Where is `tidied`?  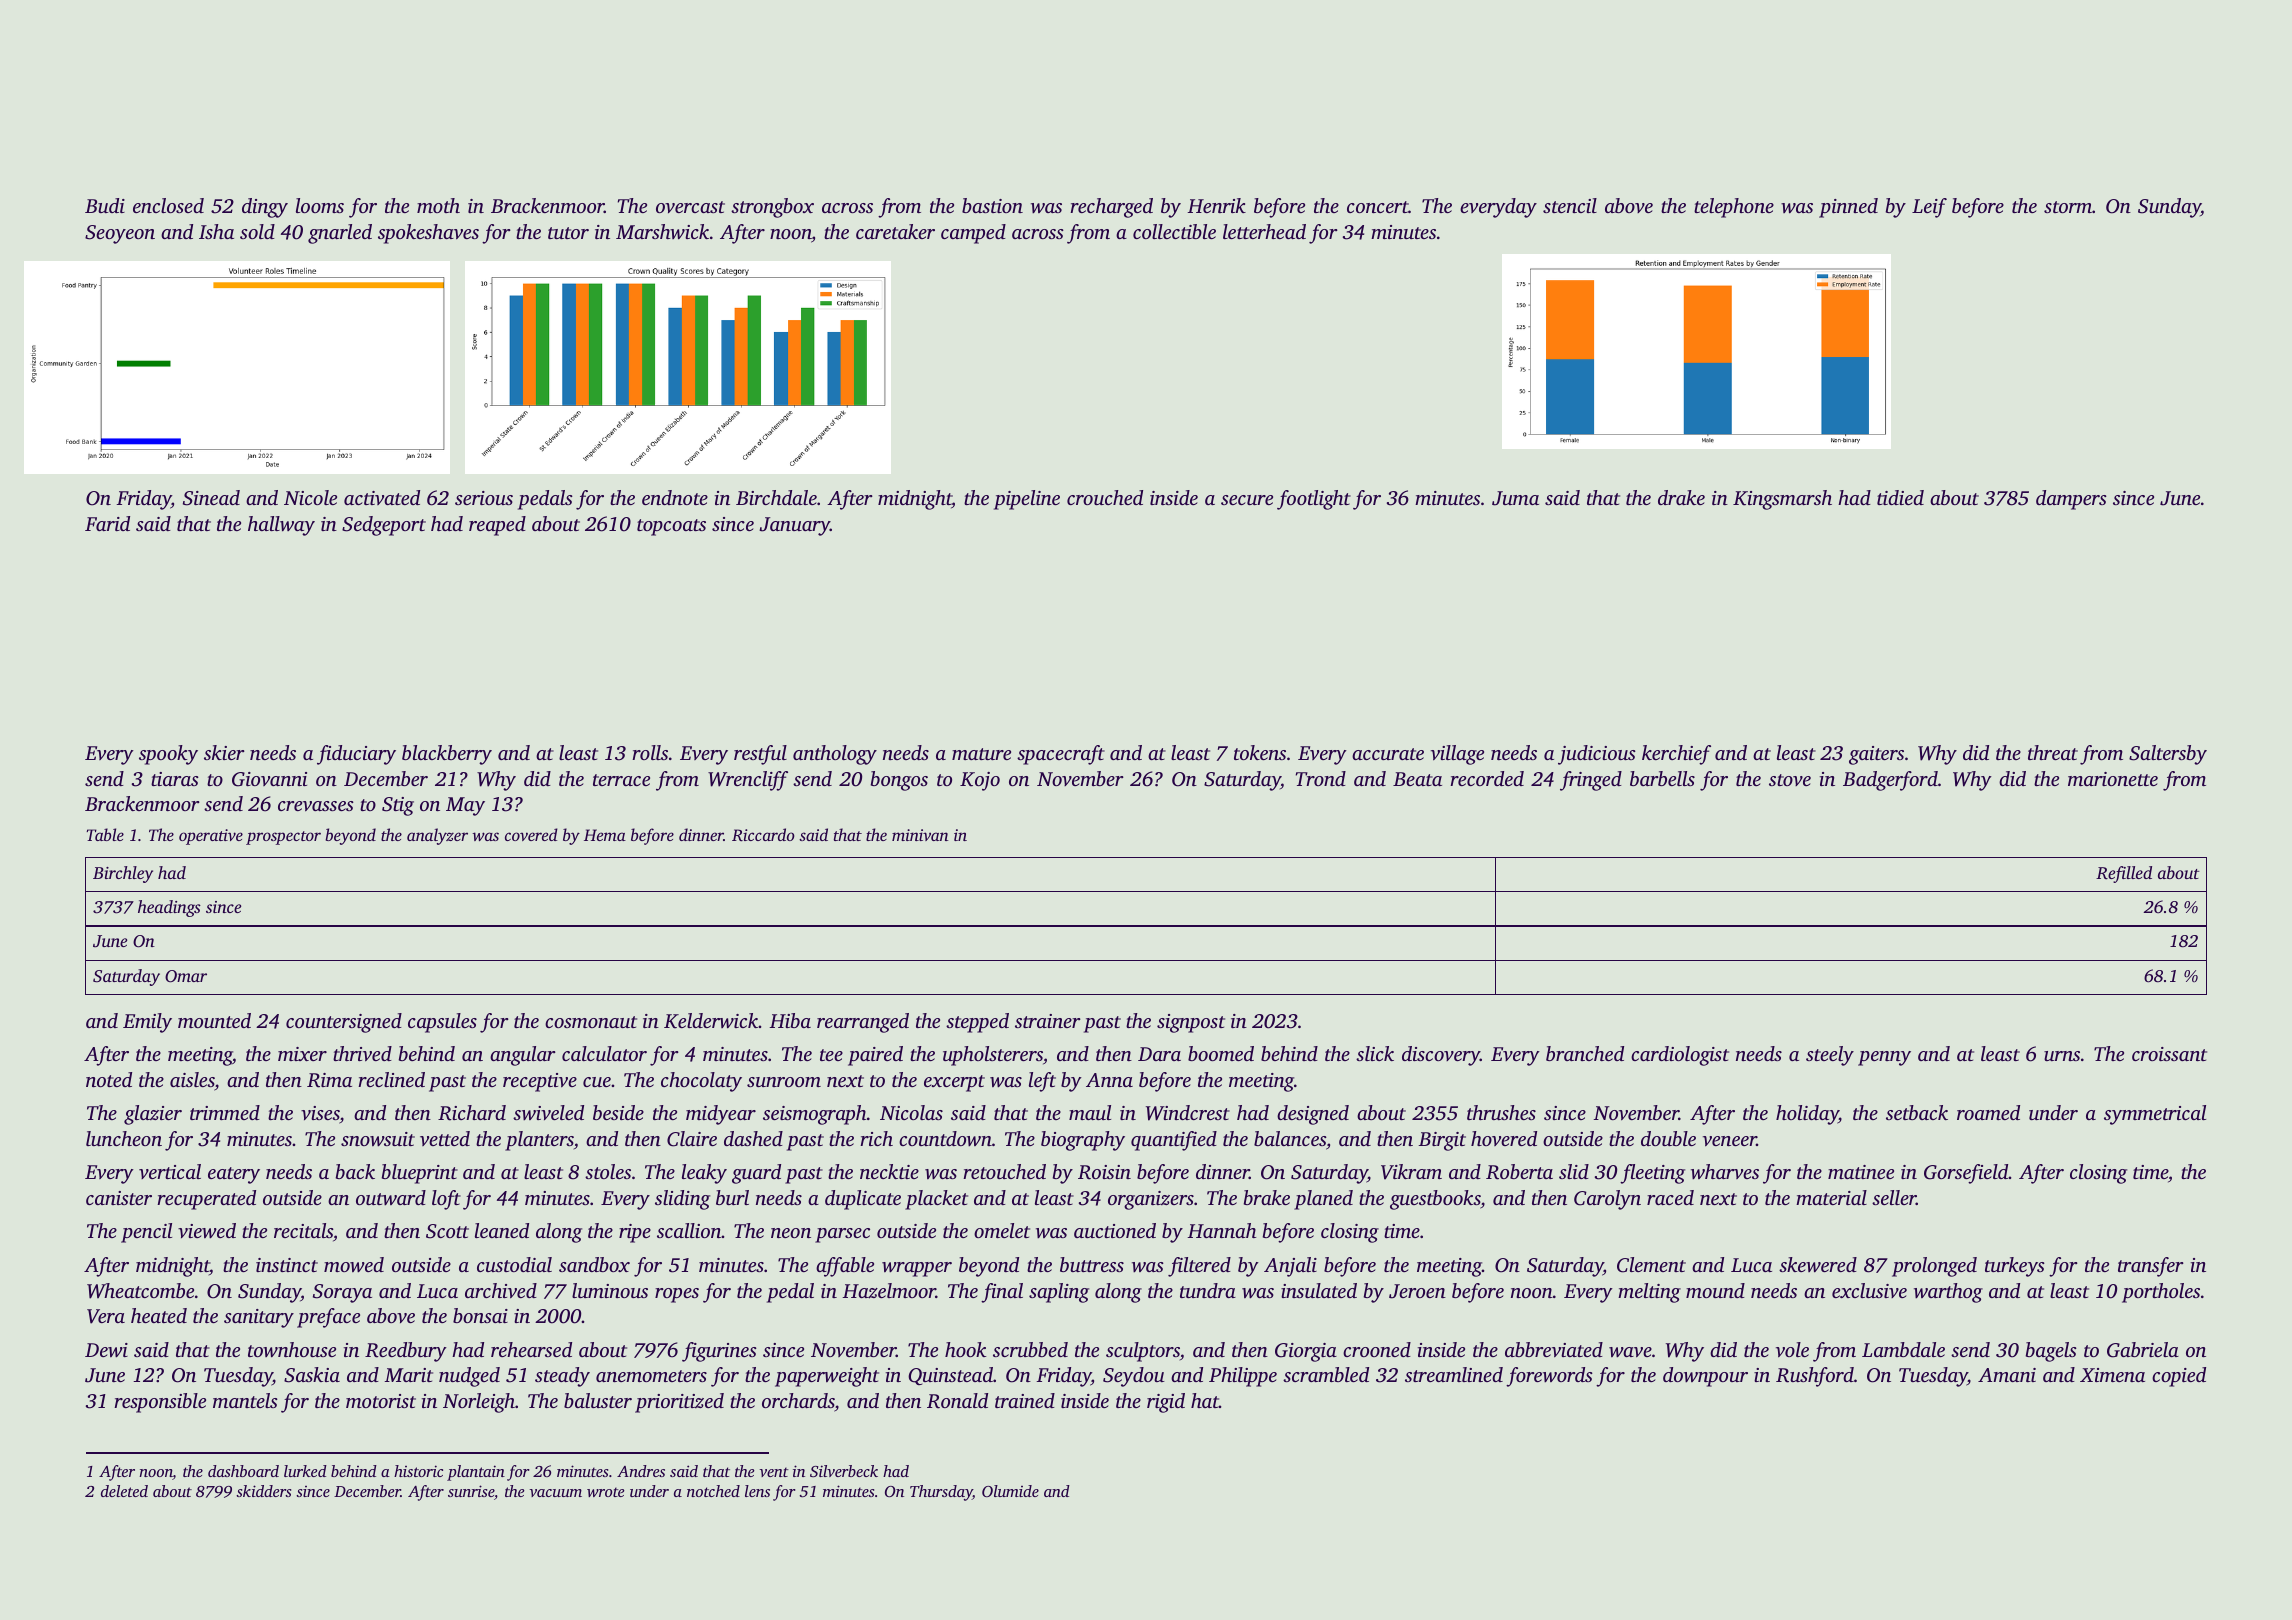 tidied is located at coordinates (1900, 497).
